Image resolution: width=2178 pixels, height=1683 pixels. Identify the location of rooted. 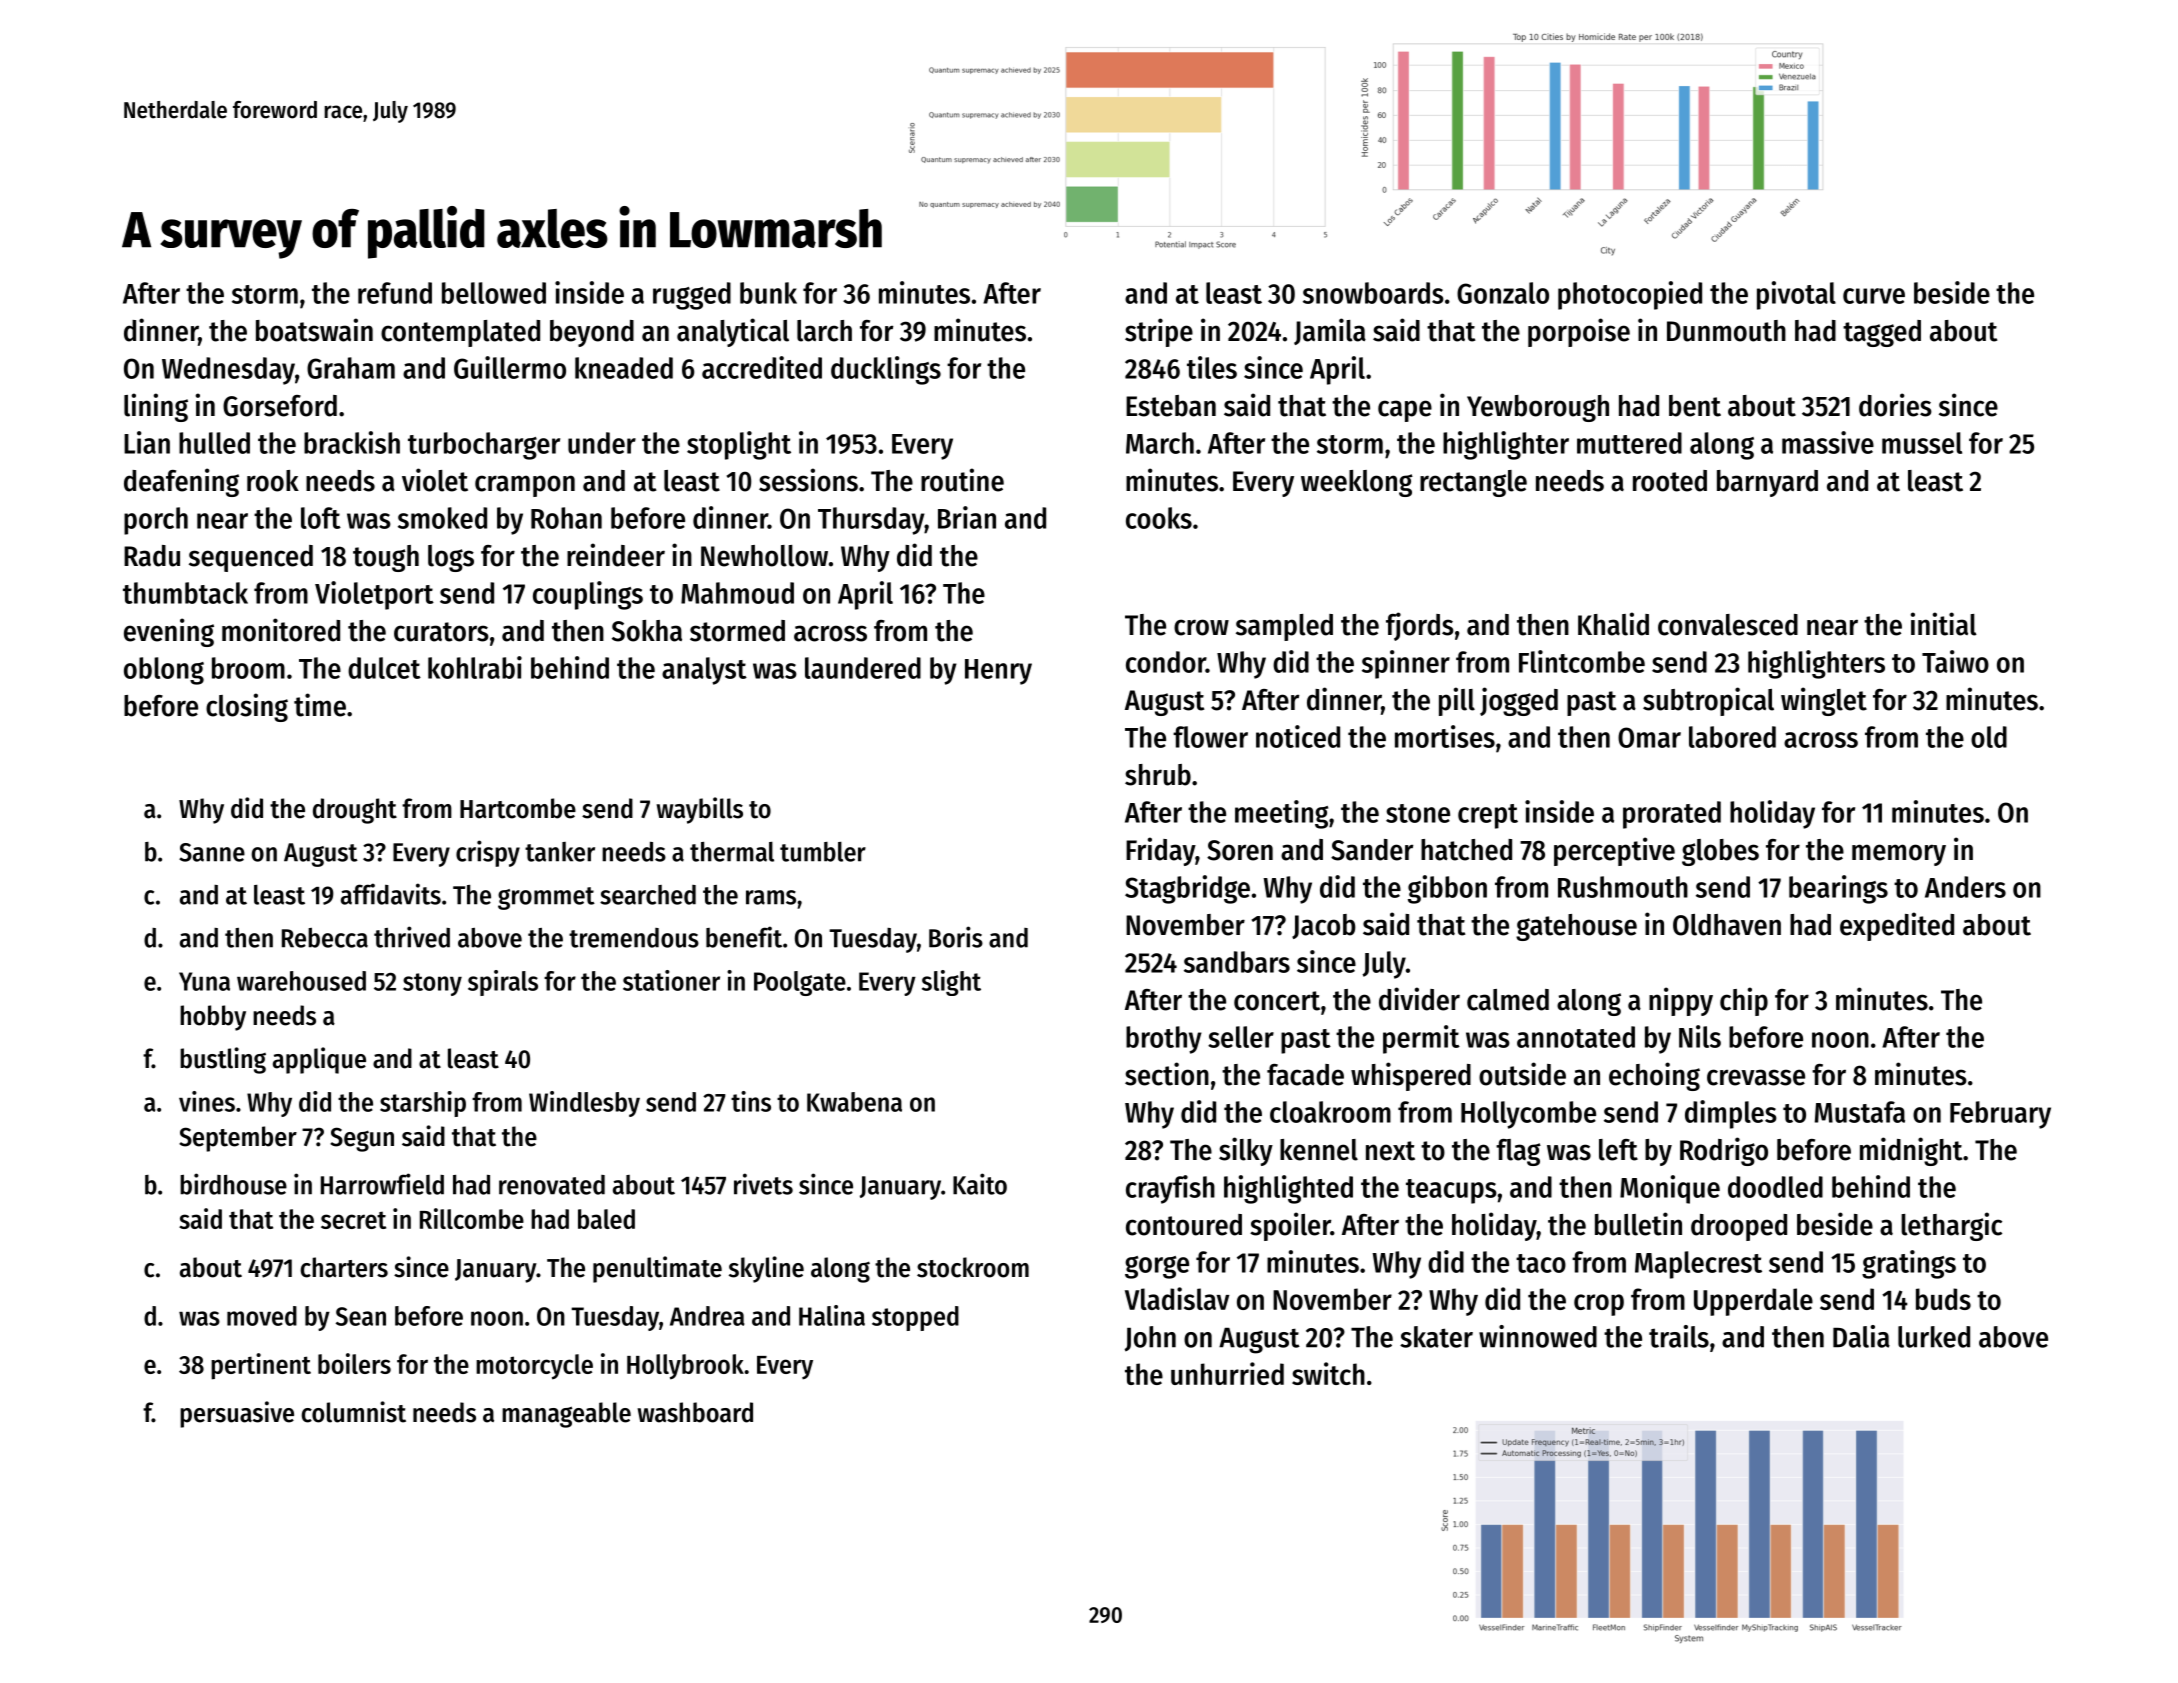
(1670, 481).
